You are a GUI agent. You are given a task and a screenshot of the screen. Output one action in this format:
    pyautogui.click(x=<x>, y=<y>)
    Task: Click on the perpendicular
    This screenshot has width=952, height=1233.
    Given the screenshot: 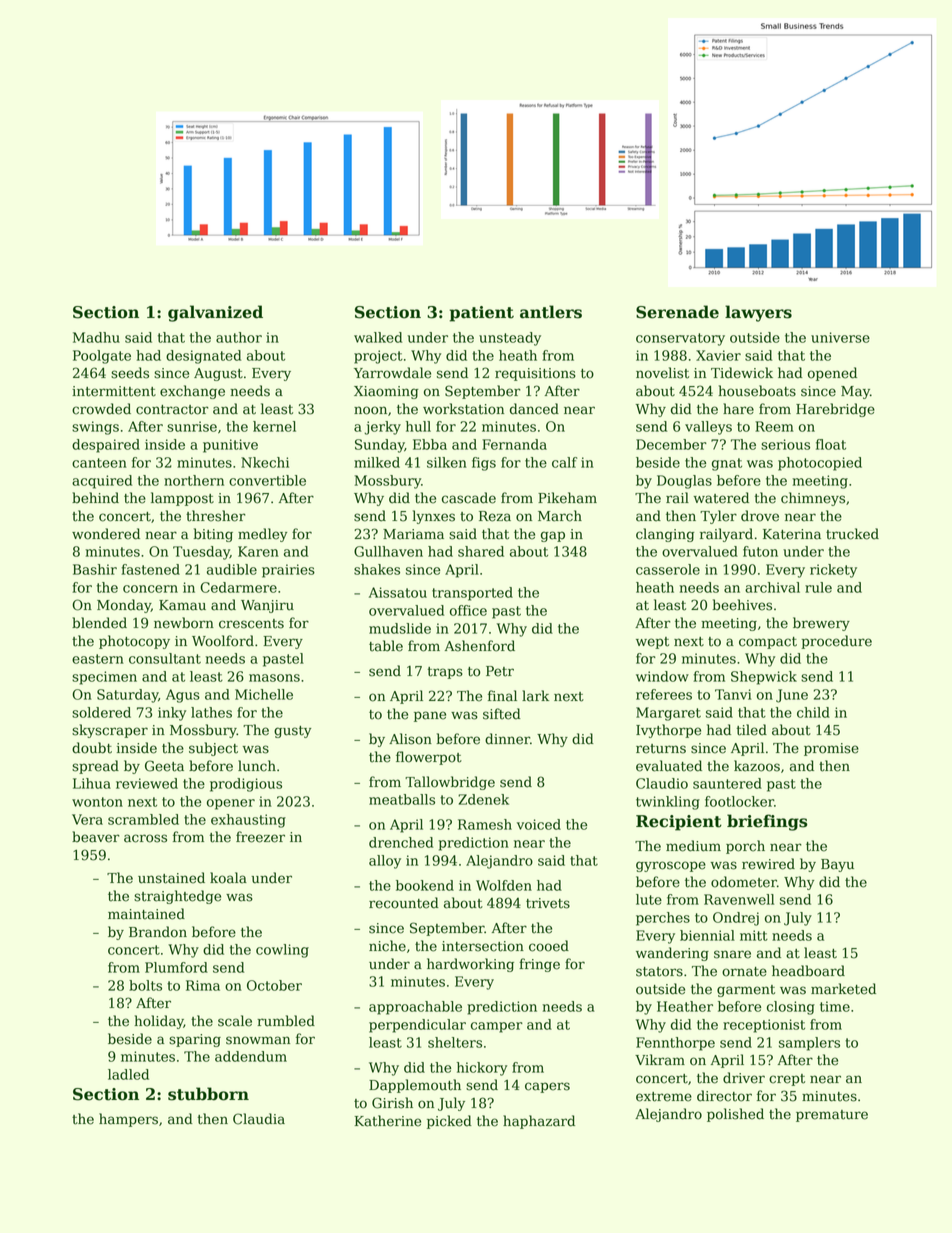 What is the action you would take?
    pyautogui.click(x=417, y=1026)
